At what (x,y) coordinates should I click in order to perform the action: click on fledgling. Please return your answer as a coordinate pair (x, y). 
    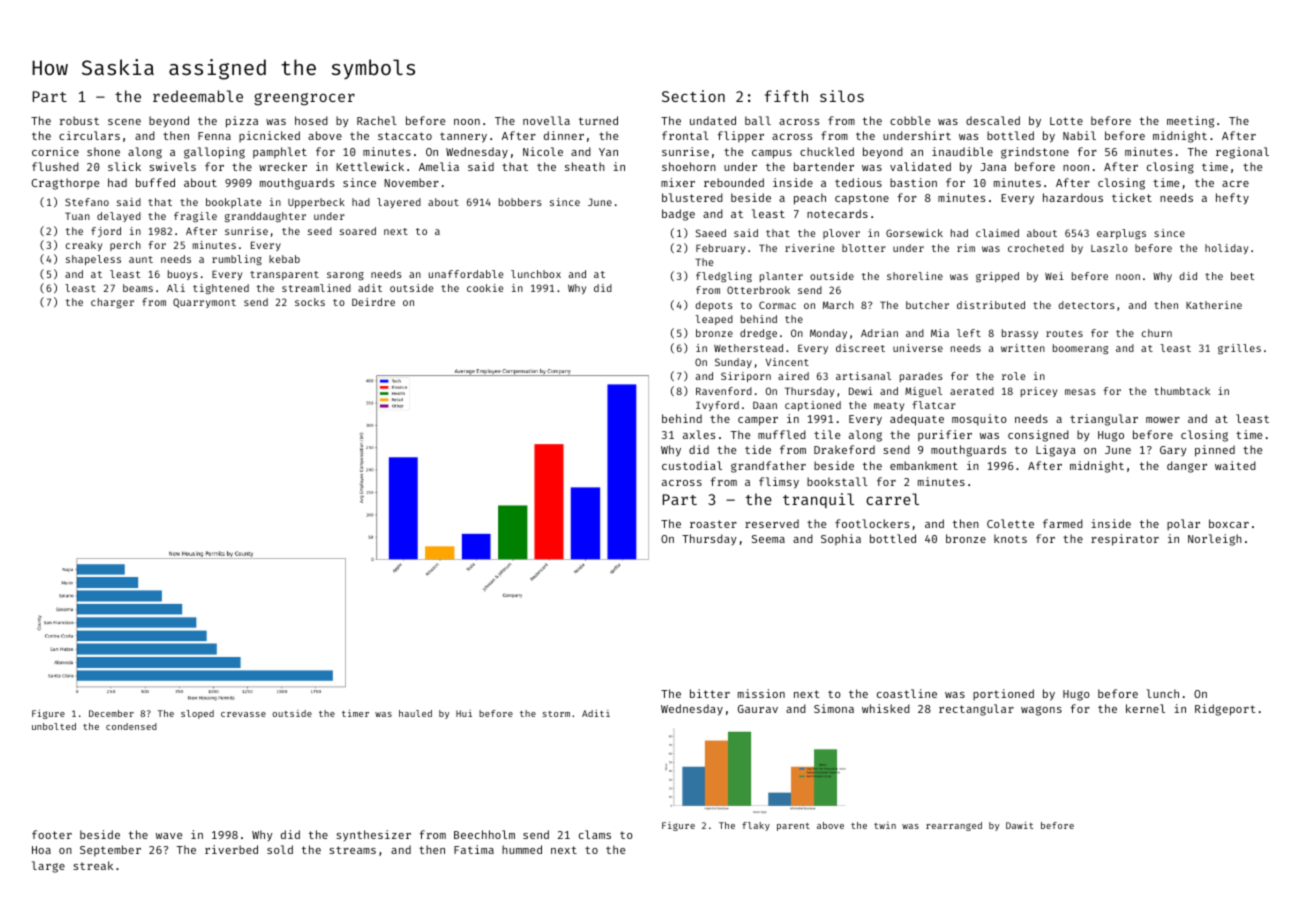
    Looking at the image, I should click on (724, 277).
